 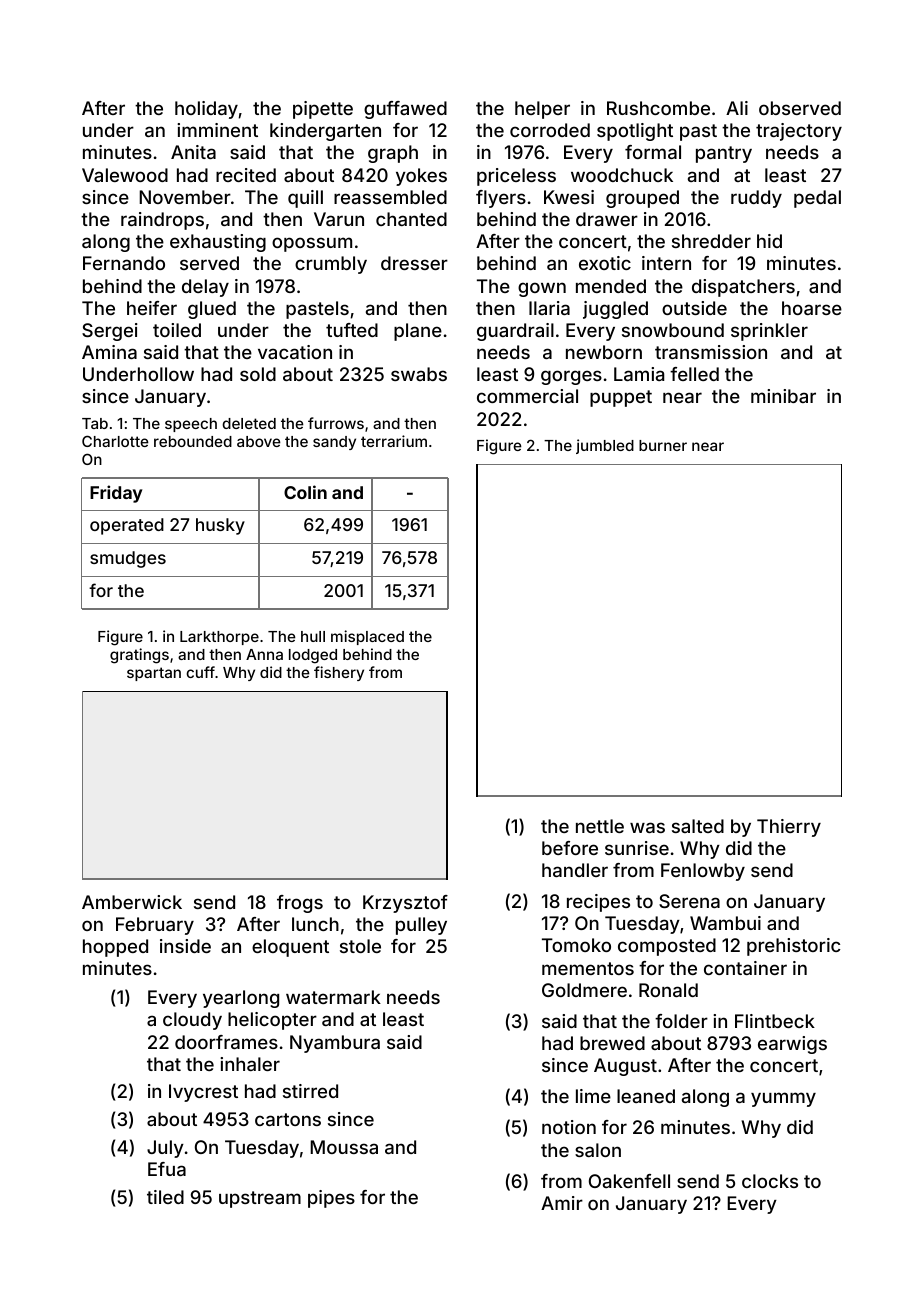 I want to click on upstream, so click(x=260, y=1199).
